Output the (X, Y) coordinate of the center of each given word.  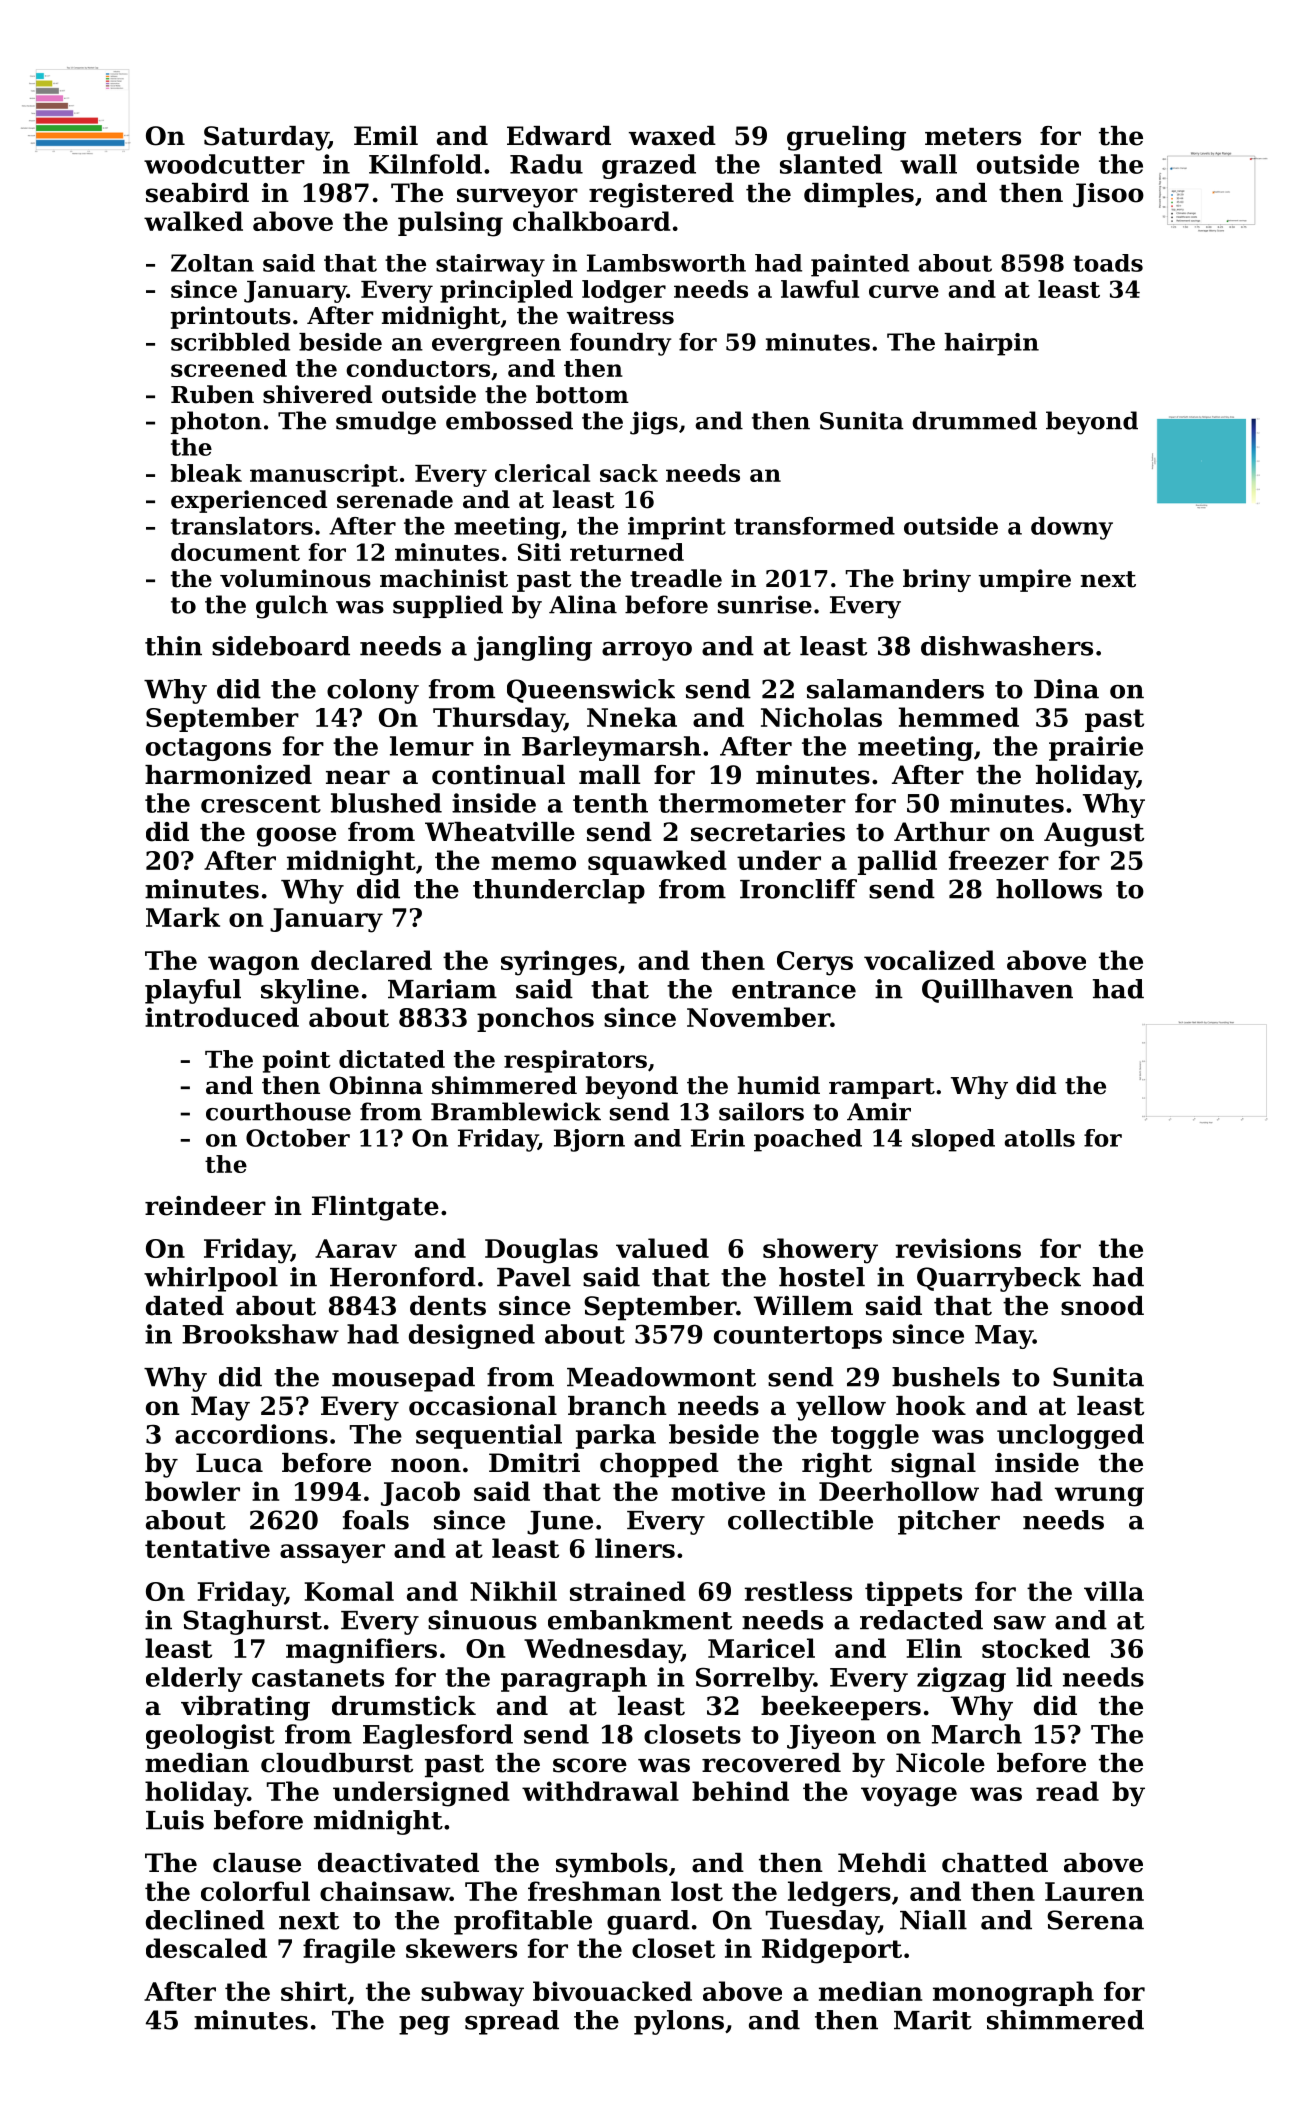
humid (779, 1085)
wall (928, 164)
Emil (386, 135)
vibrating (245, 1708)
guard (648, 1922)
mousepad (403, 1379)
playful (193, 991)
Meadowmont (661, 1377)
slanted (831, 164)
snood (1102, 1306)
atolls (1039, 1138)
